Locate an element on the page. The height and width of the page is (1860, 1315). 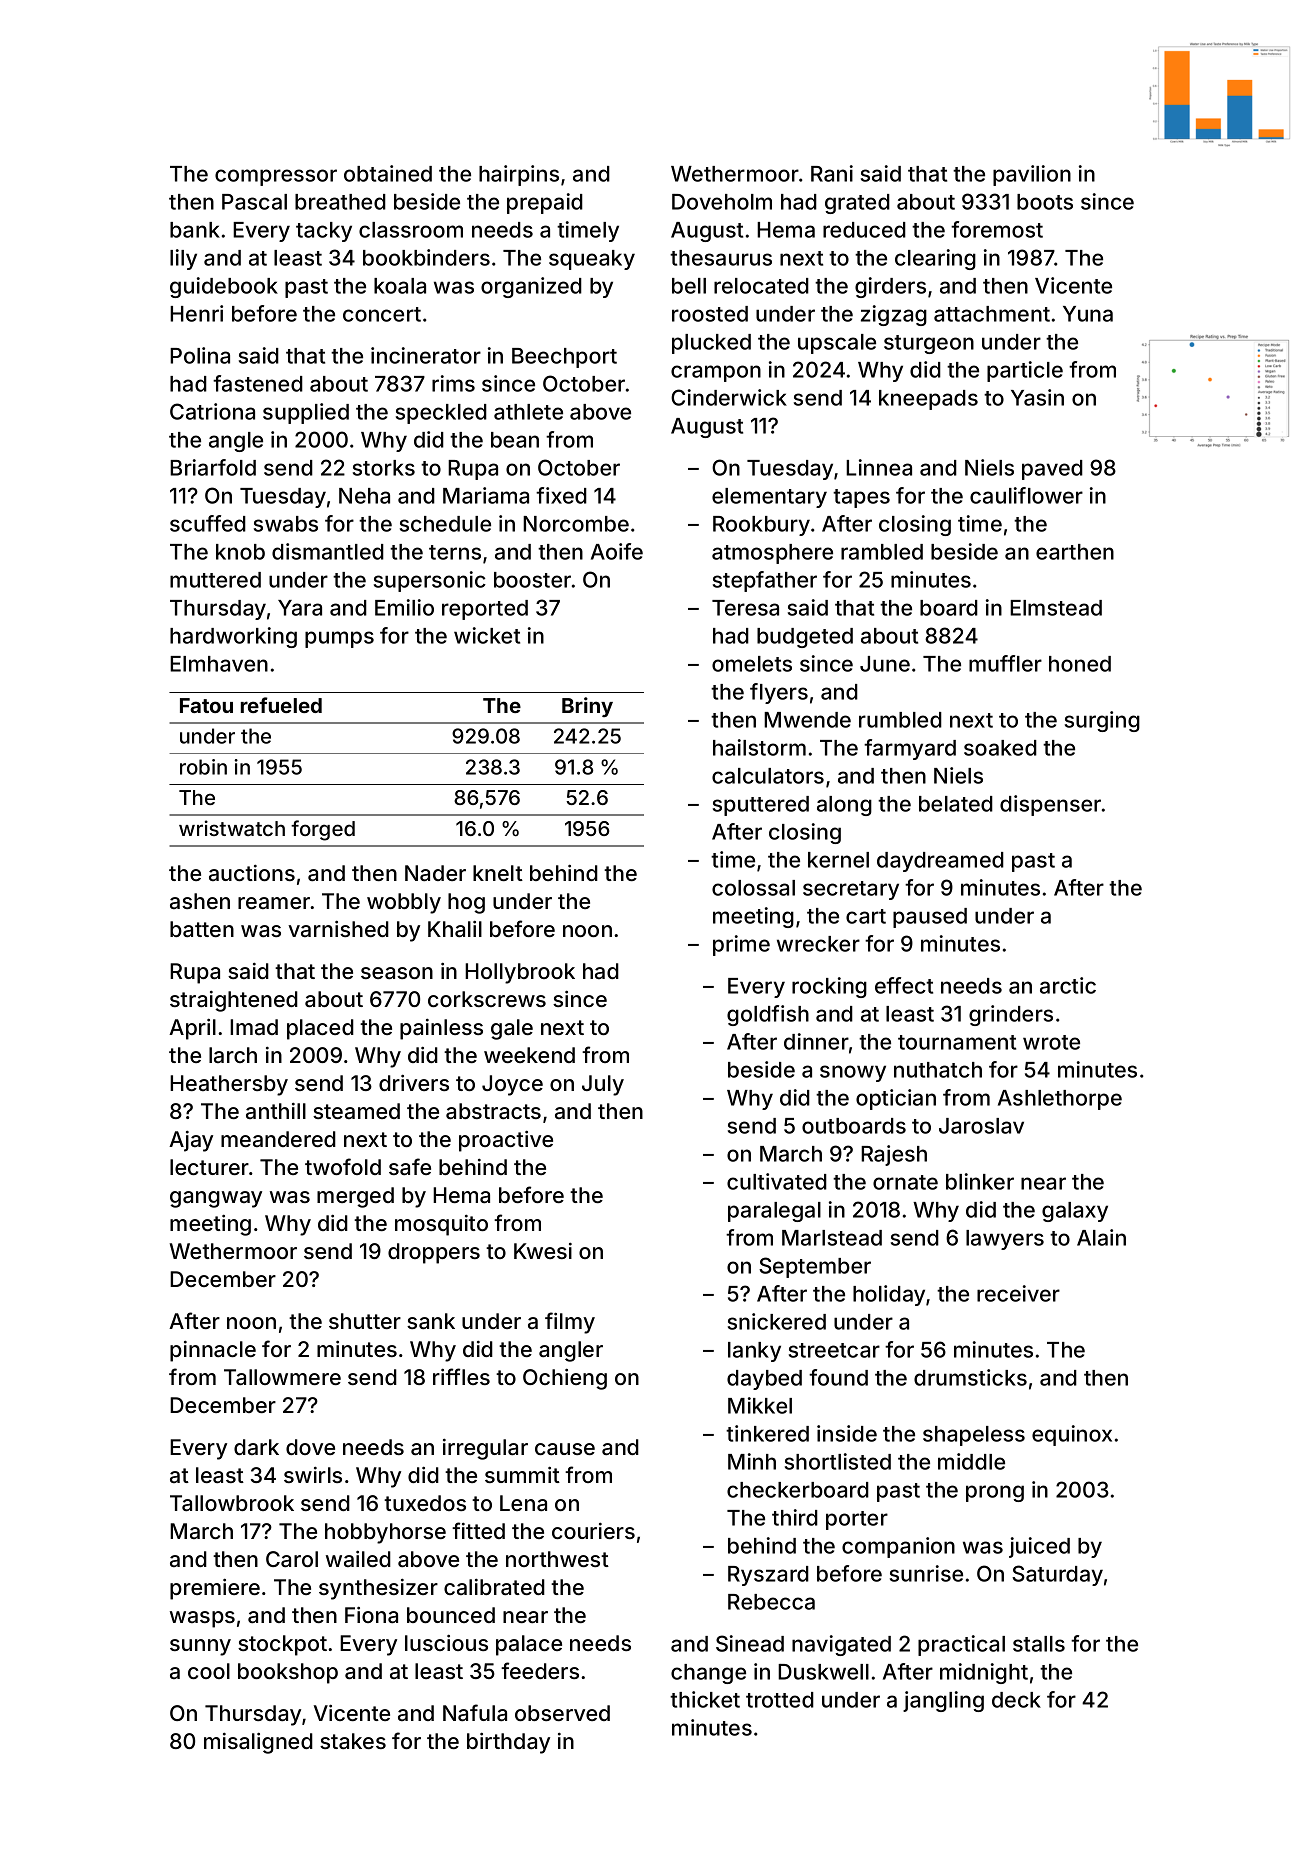
pavilion is located at coordinates (1032, 175).
